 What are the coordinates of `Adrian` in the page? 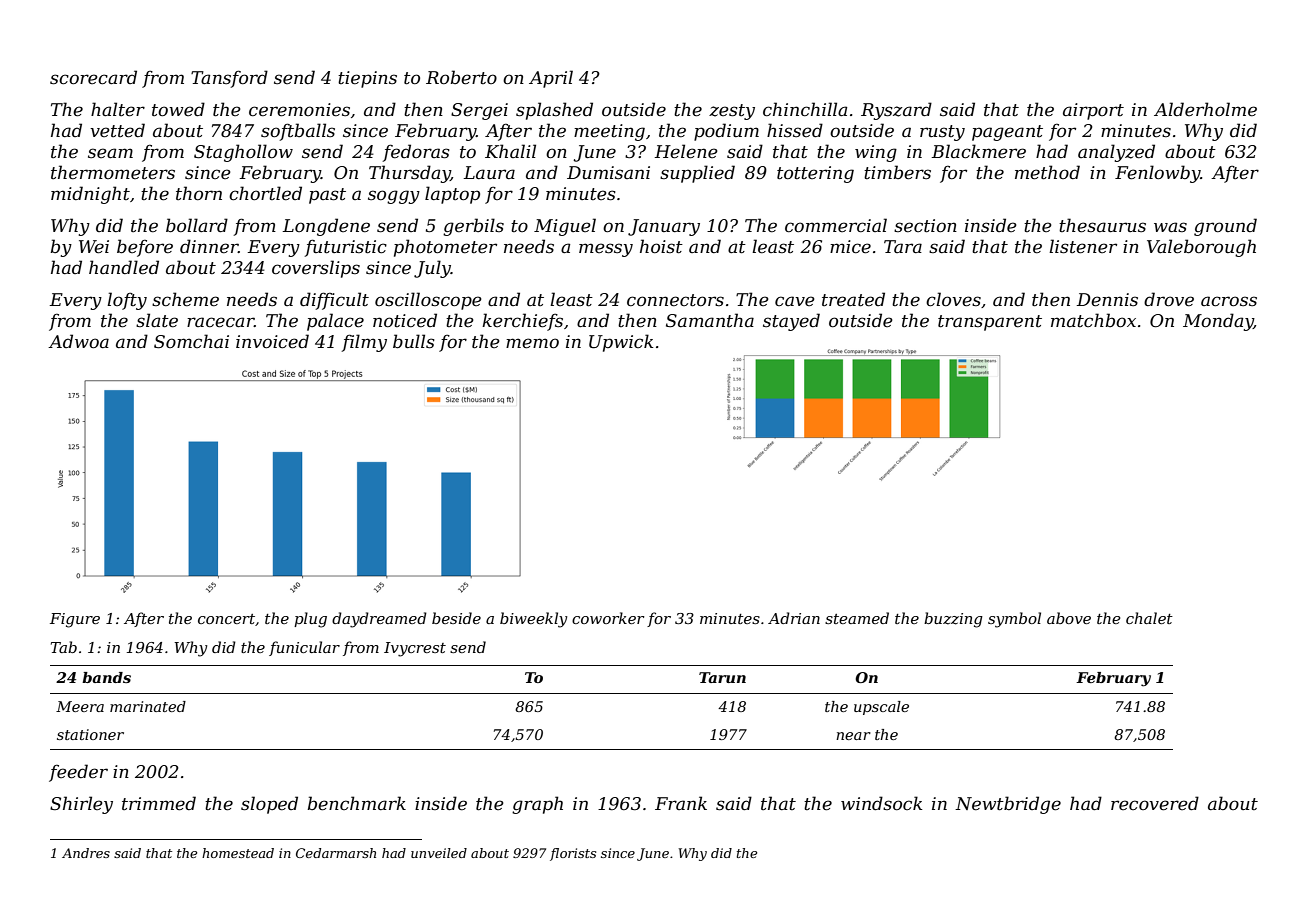 It's located at (794, 618).
